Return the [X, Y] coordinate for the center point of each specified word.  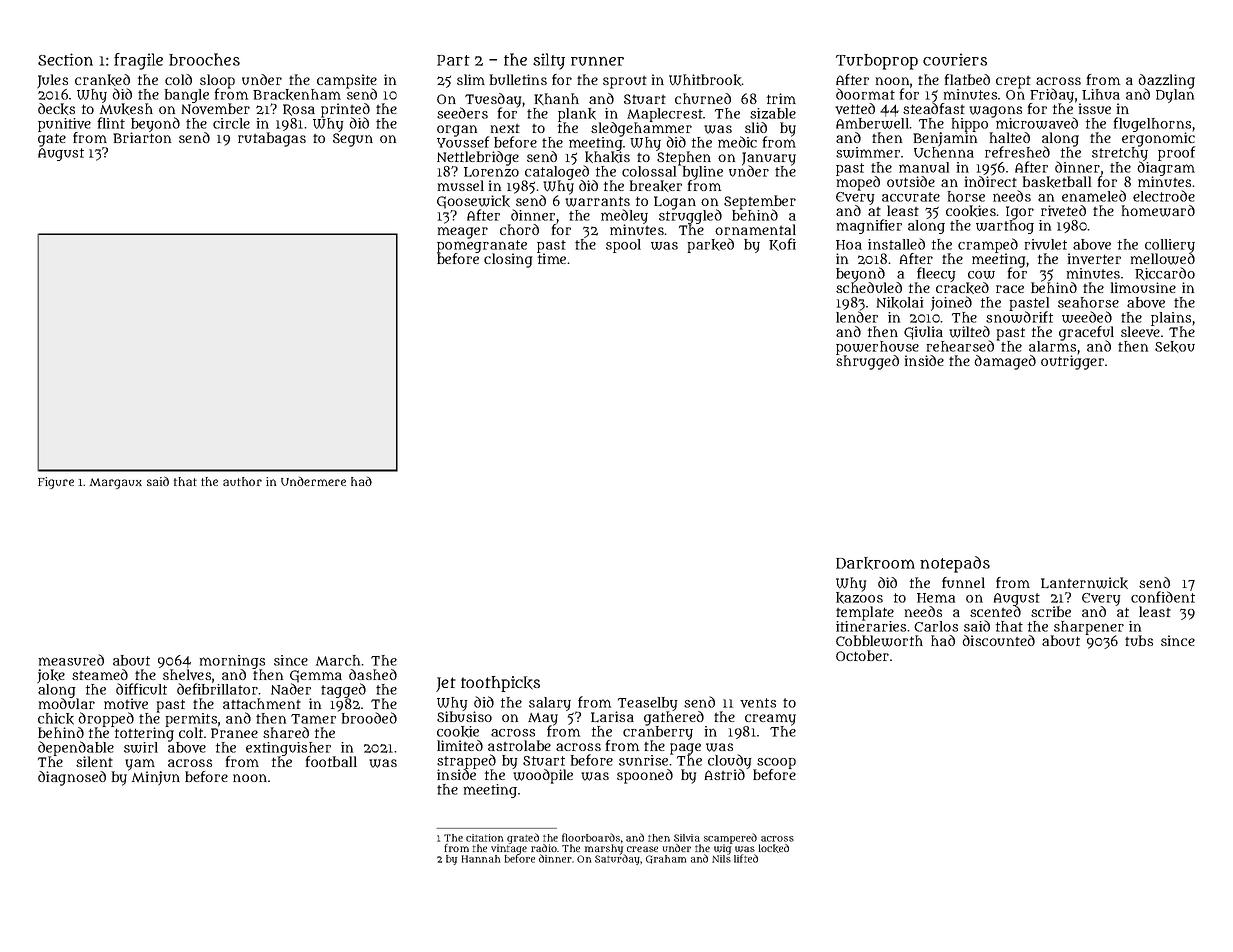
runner [597, 61]
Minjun [156, 778]
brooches [204, 59]
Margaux [116, 483]
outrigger [1072, 362]
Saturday [617, 860]
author [242, 481]
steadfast [934, 108]
